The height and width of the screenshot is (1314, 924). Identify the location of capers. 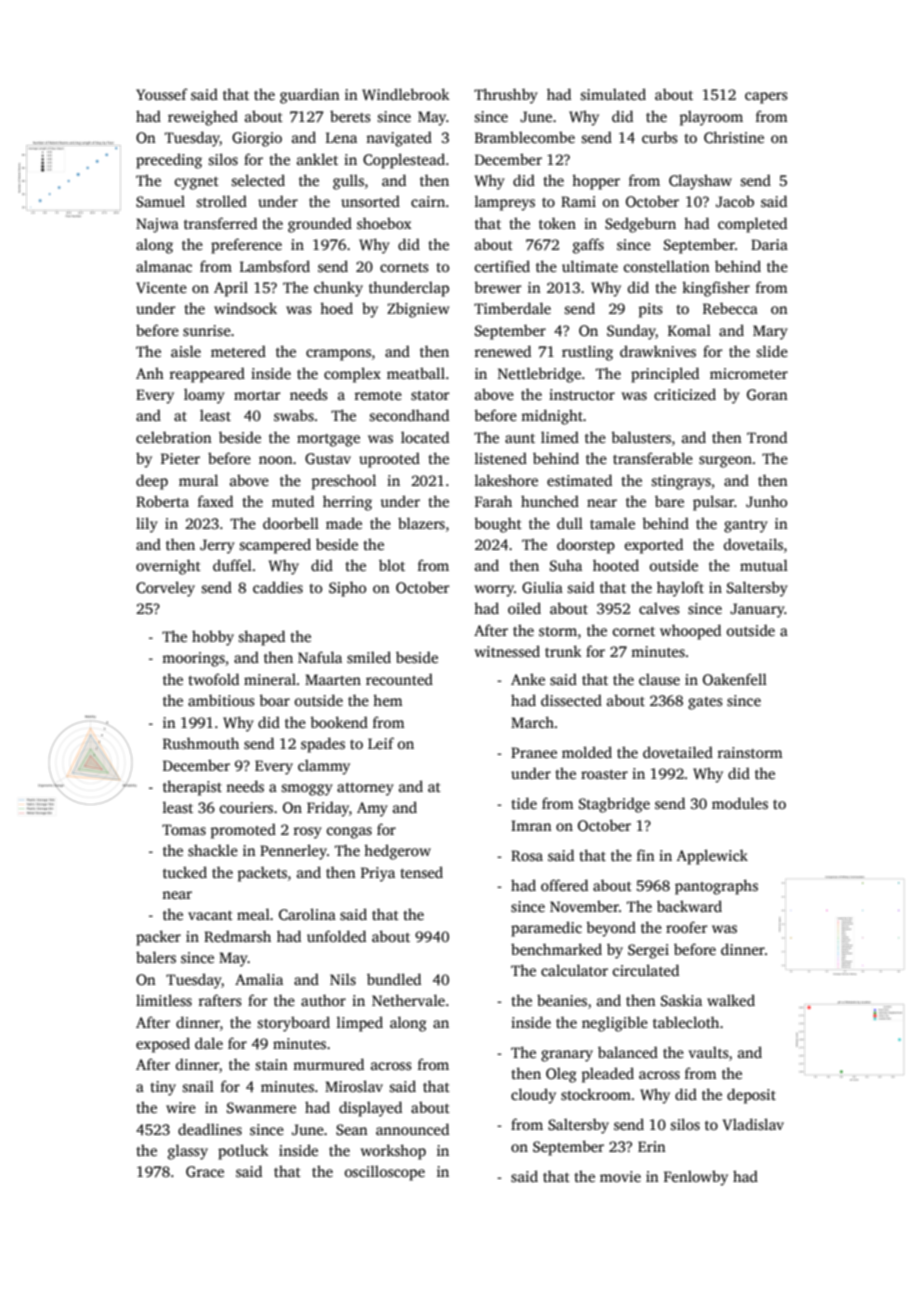
(766, 98).
